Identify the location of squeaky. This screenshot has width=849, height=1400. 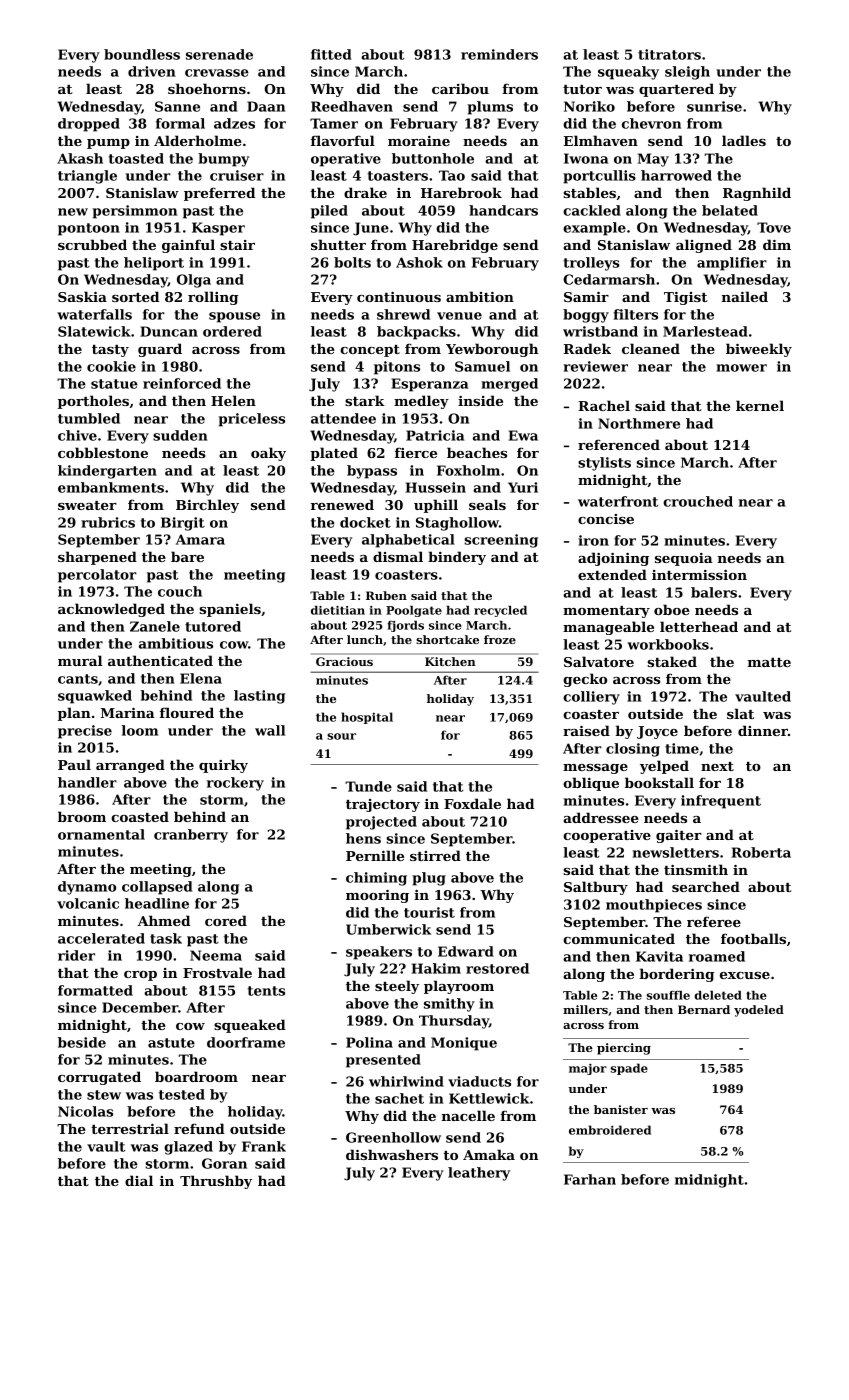
(628, 73).
